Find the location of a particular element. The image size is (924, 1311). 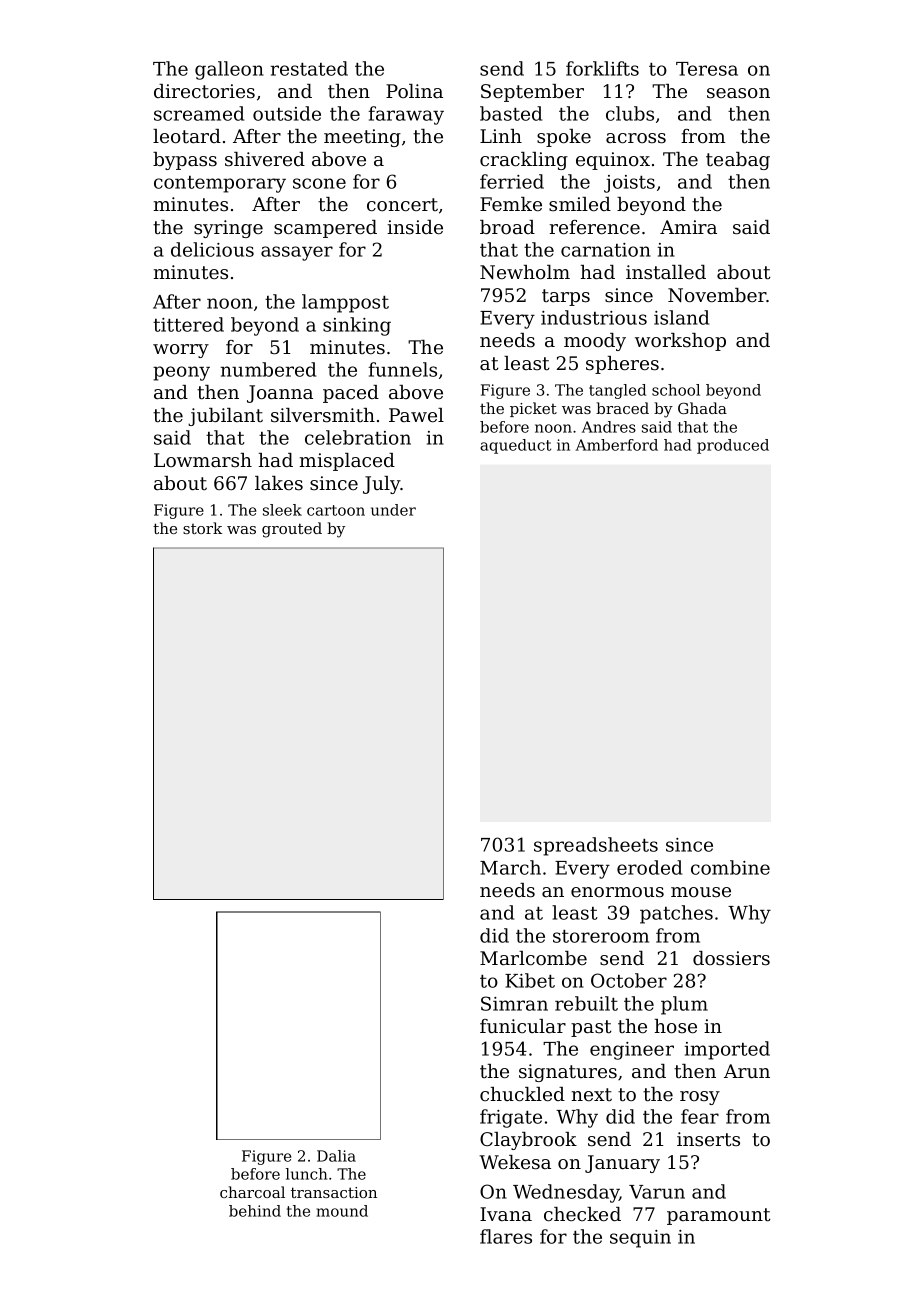

November is located at coordinates (717, 295).
